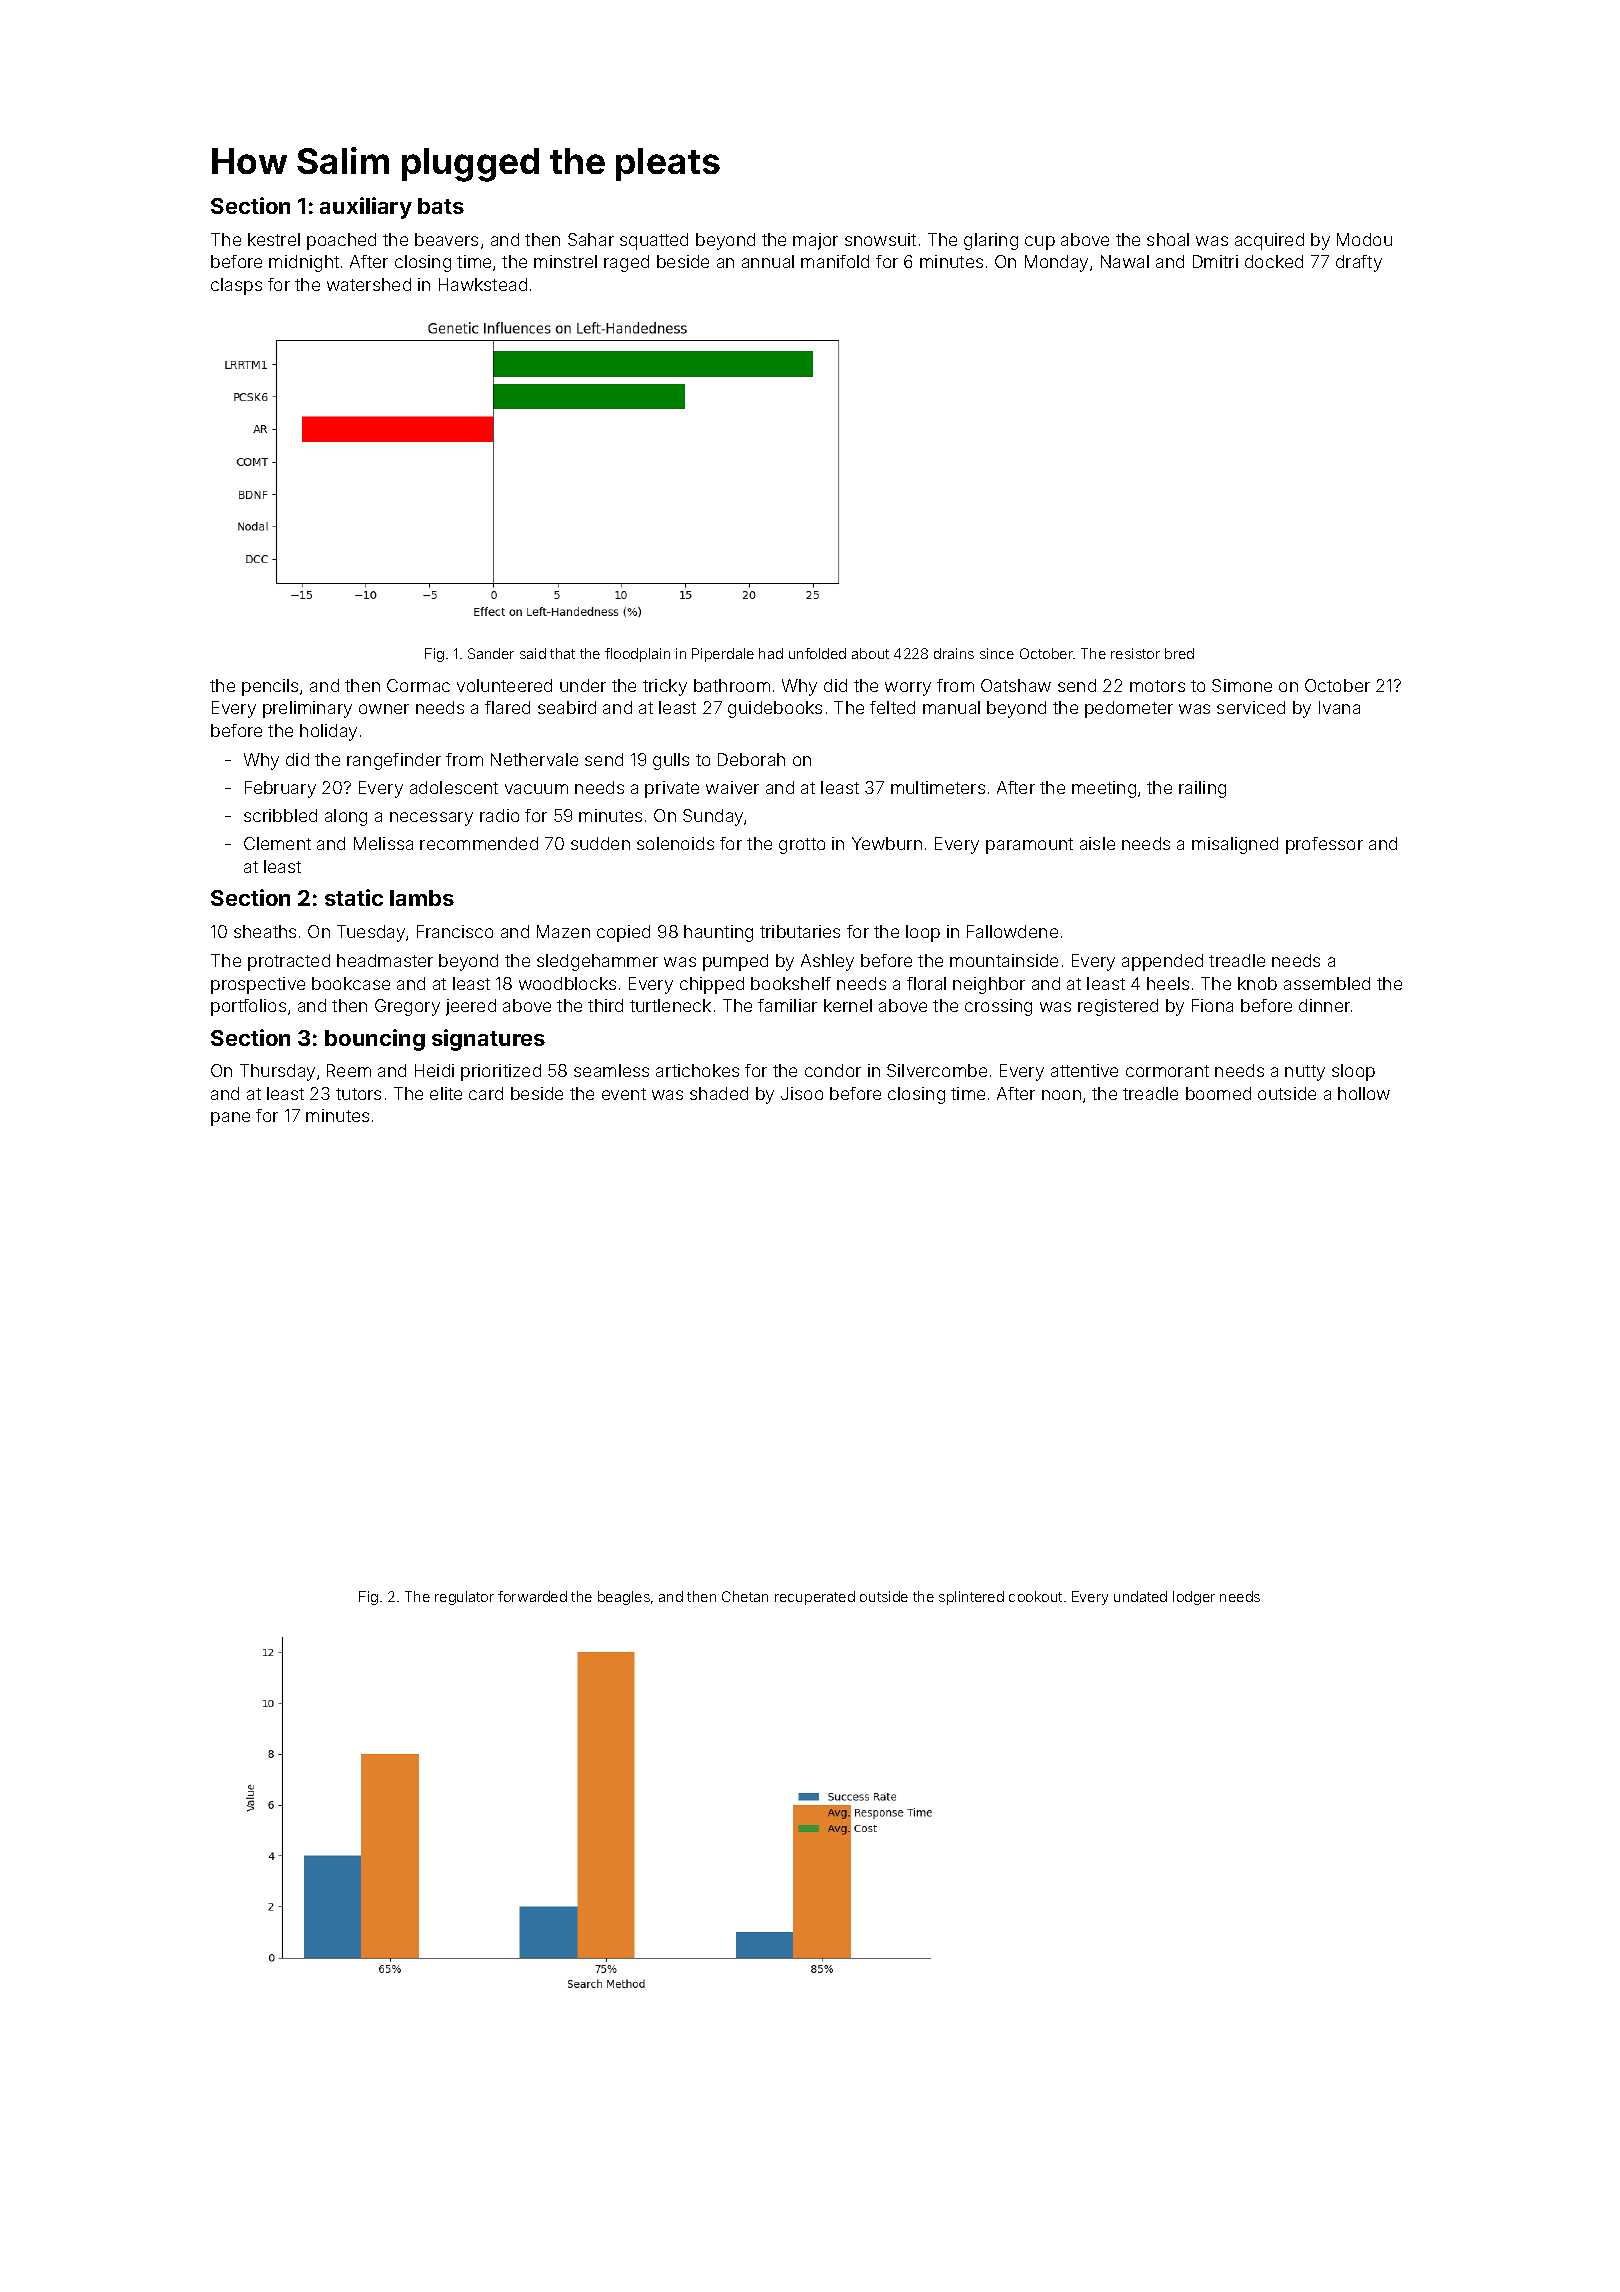  I want to click on professor, so click(1324, 845).
